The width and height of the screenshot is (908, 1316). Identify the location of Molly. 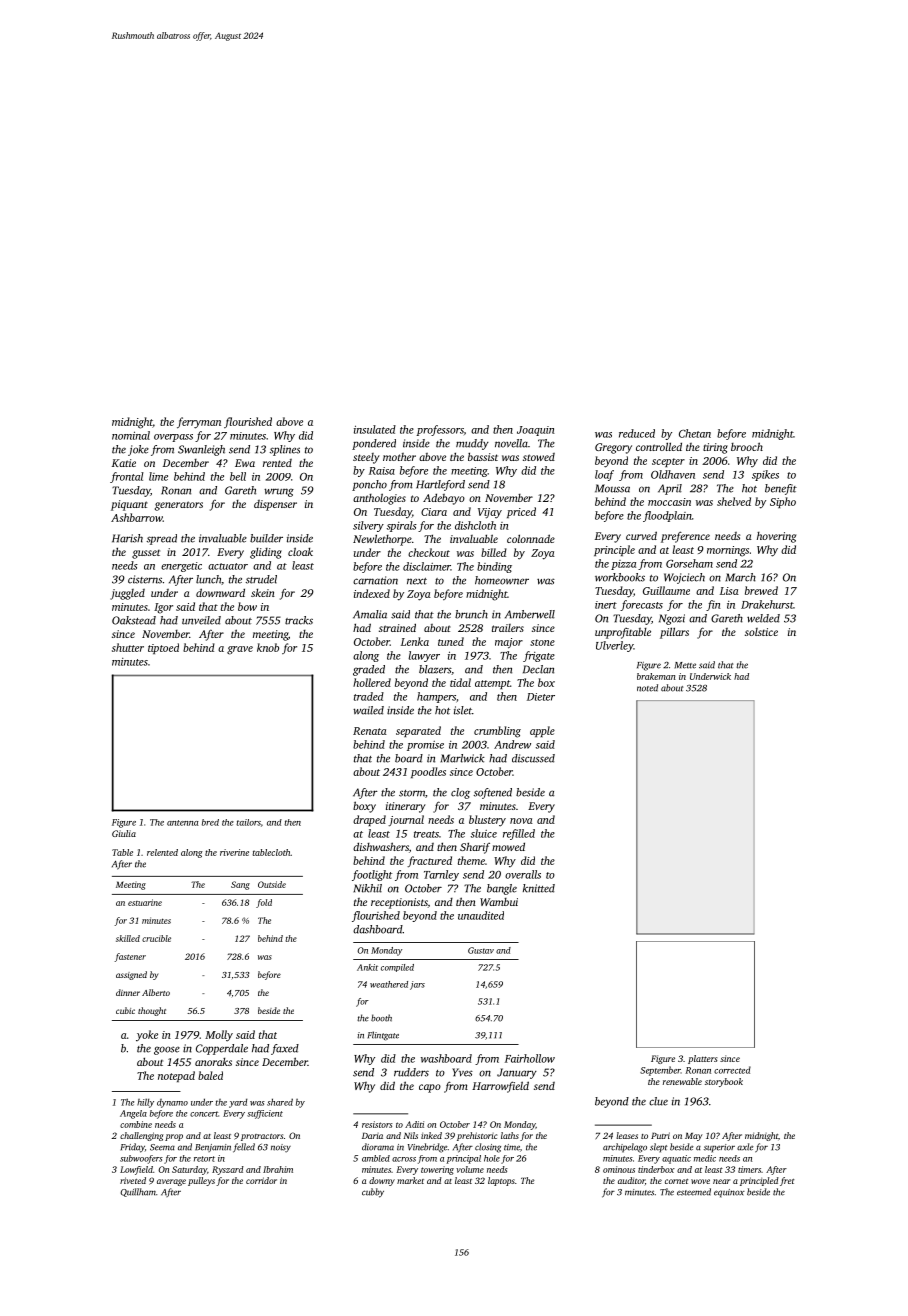
(219, 1036).
